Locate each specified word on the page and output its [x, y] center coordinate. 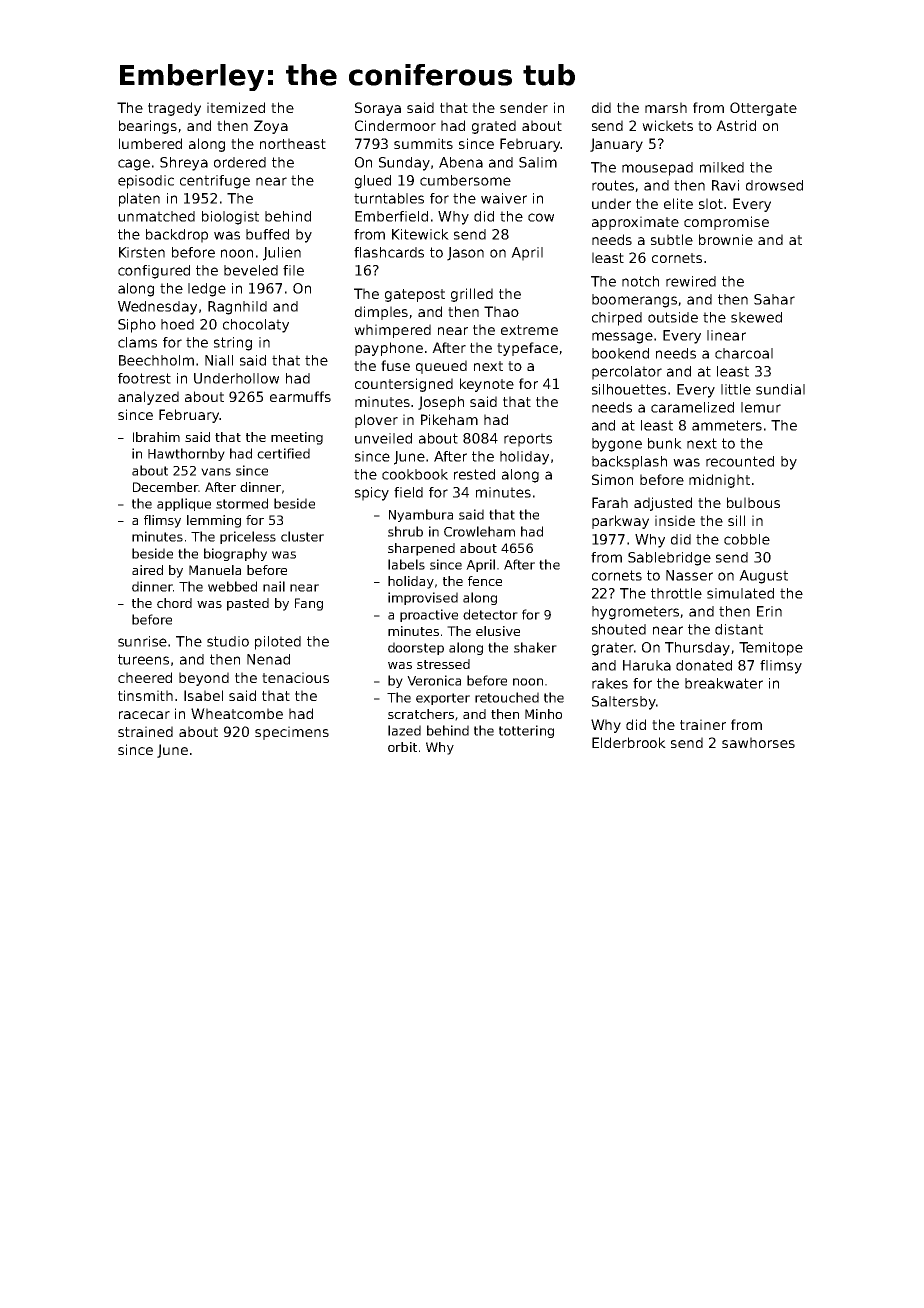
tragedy [174, 109]
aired [147, 570]
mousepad [657, 169]
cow [541, 217]
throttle [676, 593]
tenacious [295, 677]
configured [154, 272]
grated [494, 127]
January [616, 145]
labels [406, 564]
